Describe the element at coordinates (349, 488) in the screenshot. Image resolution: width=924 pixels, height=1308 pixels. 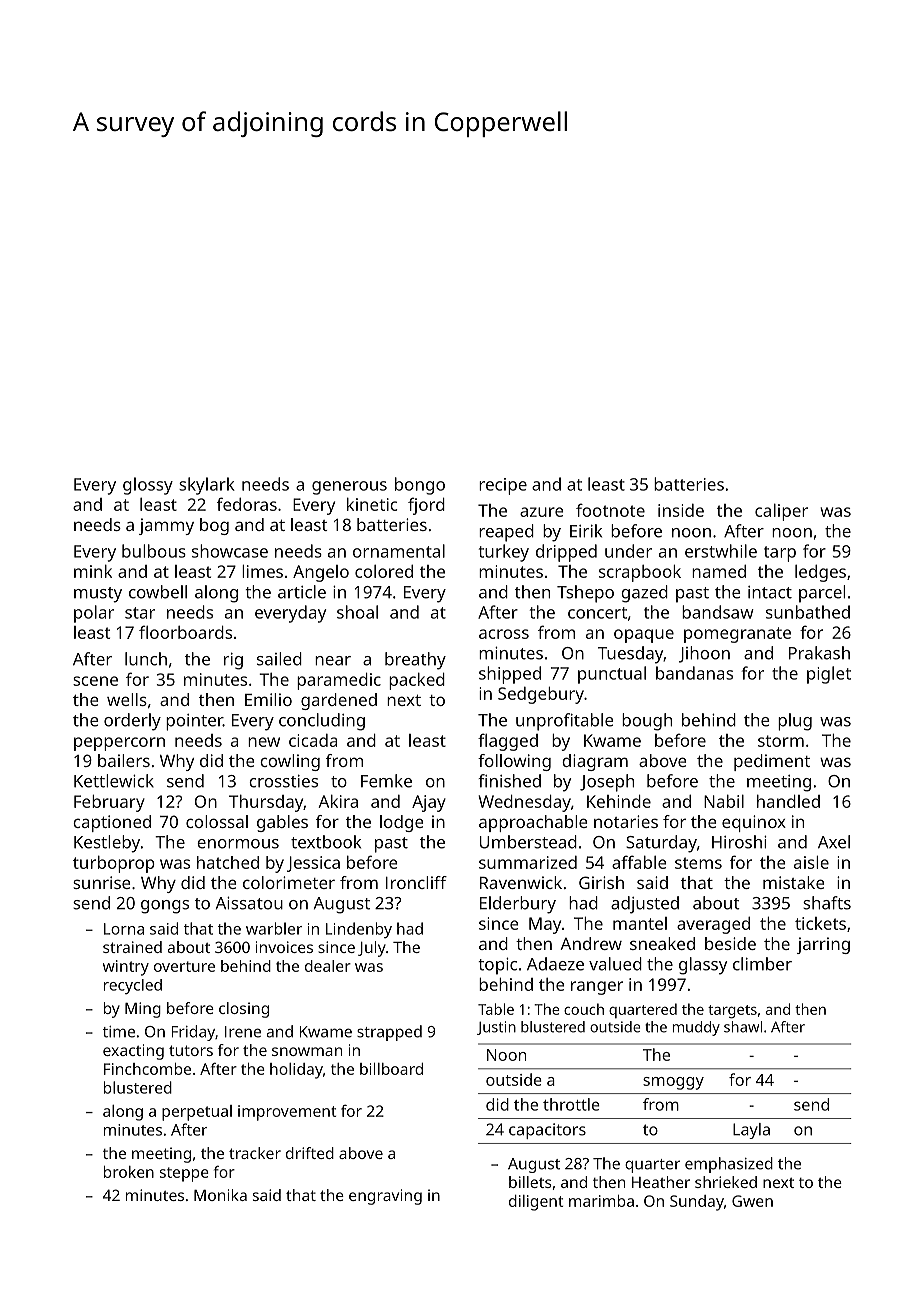
I see `generous` at that location.
